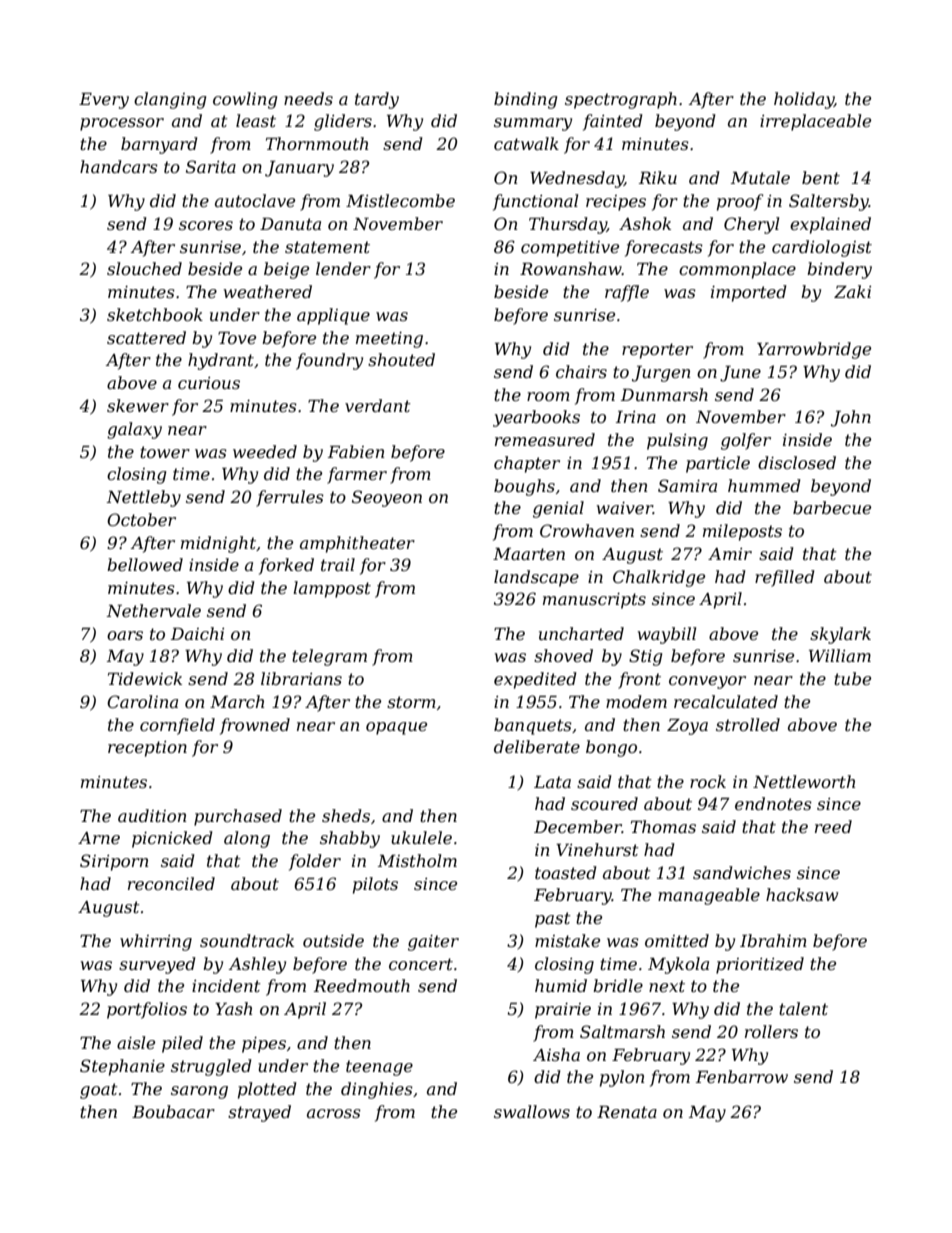  I want to click on Chalkridge, so click(659, 578).
